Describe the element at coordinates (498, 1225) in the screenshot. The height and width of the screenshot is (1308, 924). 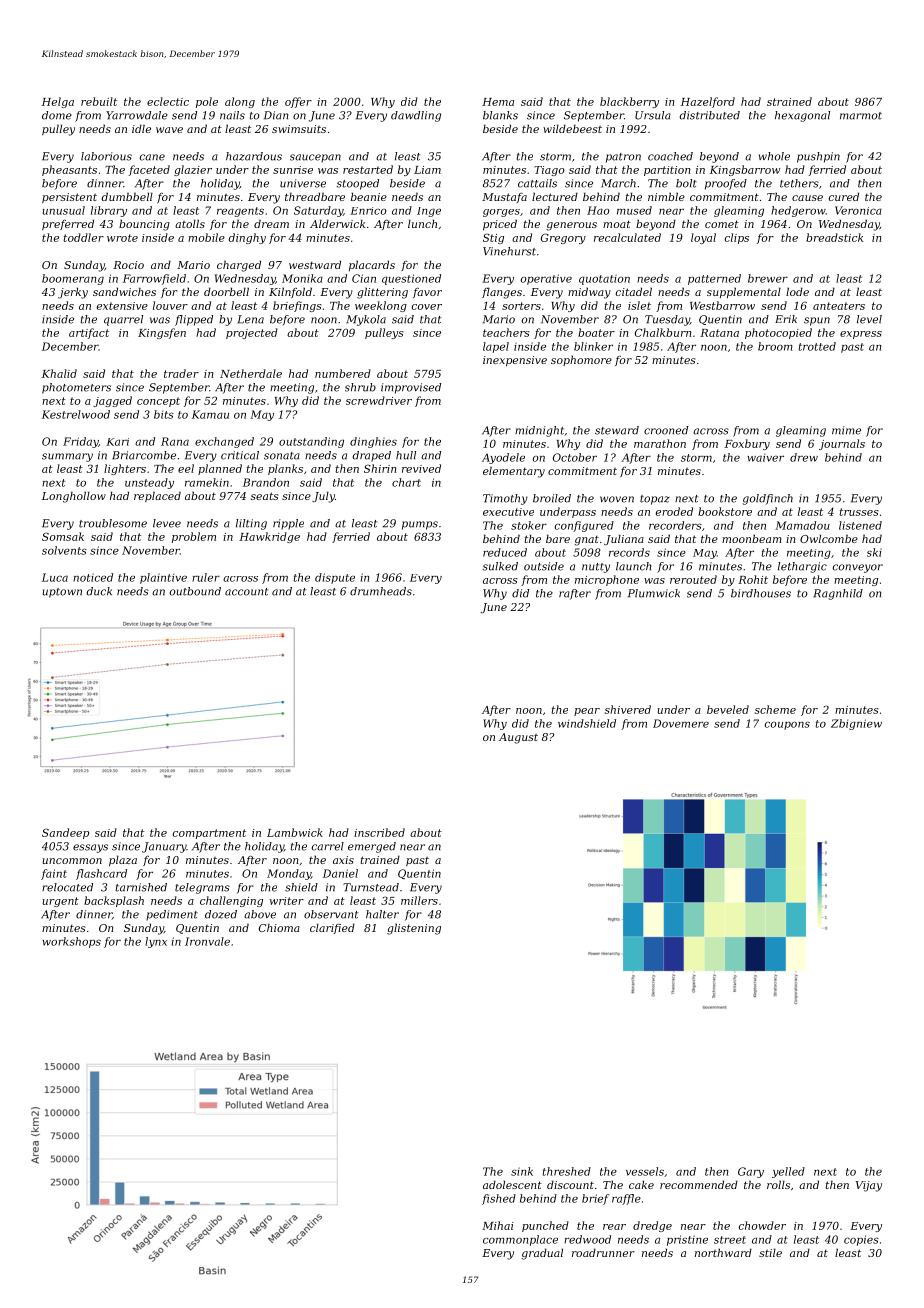
I see `Mihai` at that location.
